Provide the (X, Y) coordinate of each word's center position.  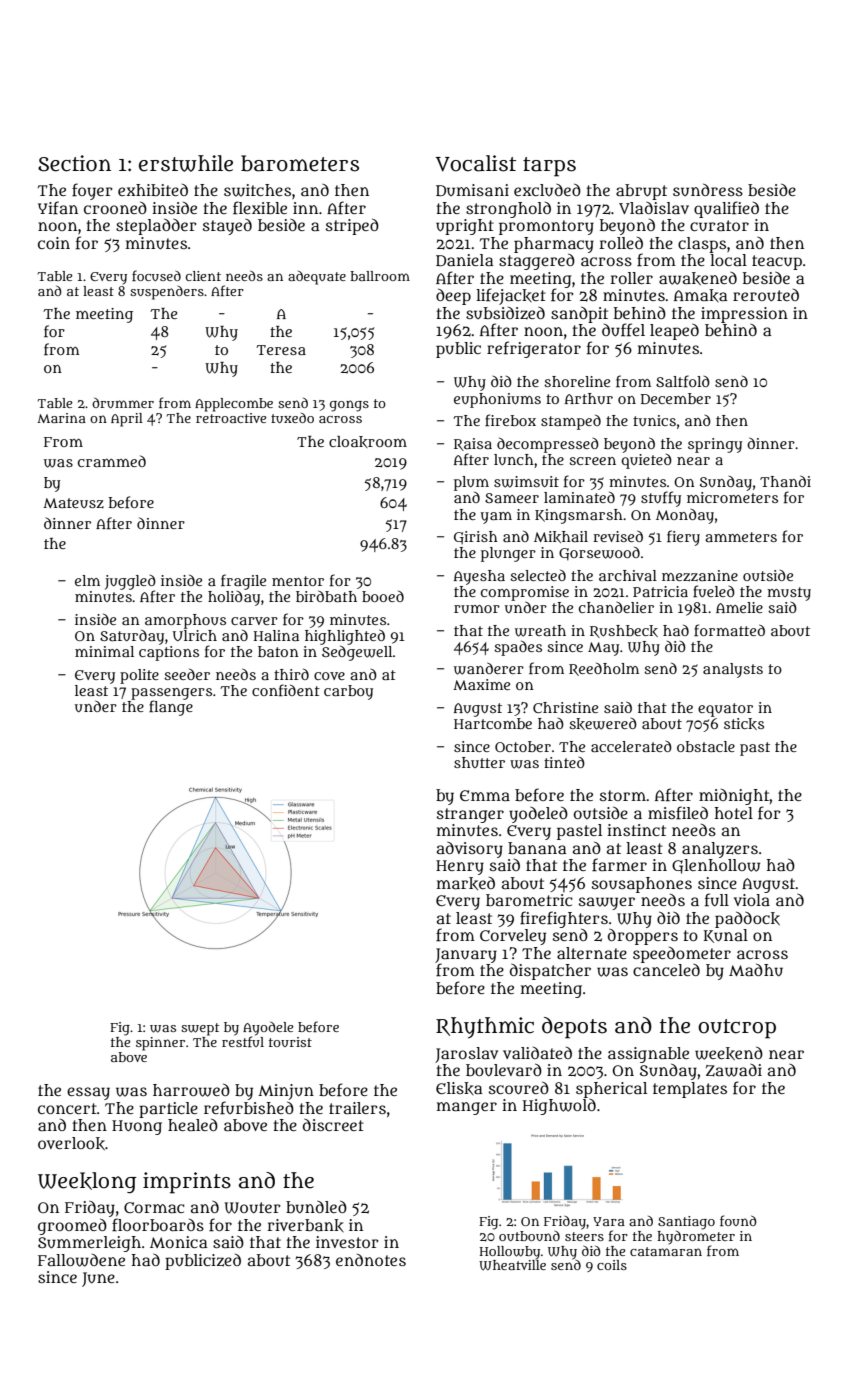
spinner (160, 1044)
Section (74, 163)
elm (87, 580)
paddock (747, 919)
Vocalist (476, 163)
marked (466, 883)
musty (789, 594)
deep (453, 296)
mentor (298, 581)
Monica (178, 1242)
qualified (726, 209)
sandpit (579, 314)
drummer (123, 402)
